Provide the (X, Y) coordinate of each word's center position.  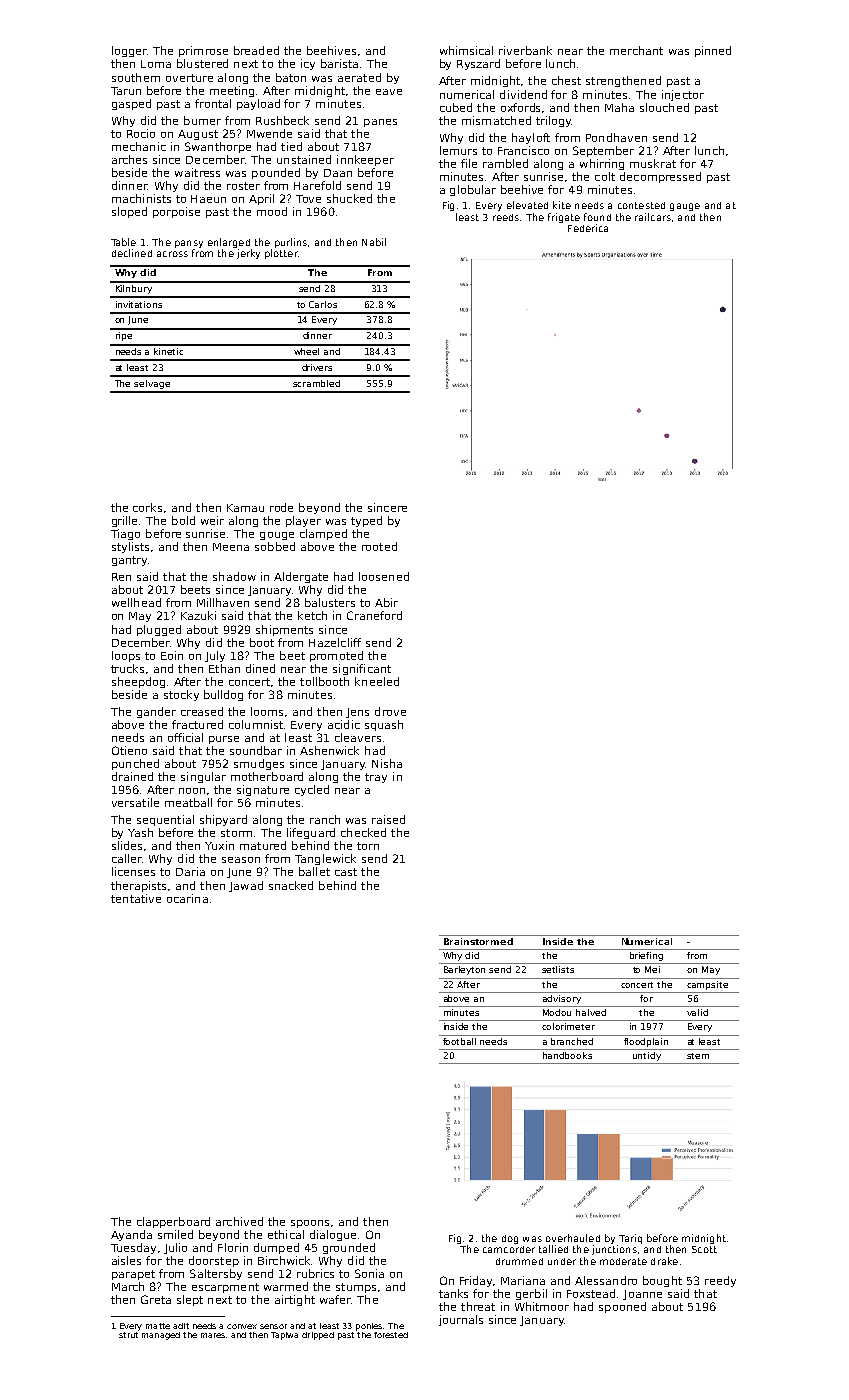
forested (391, 1335)
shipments (284, 630)
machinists (141, 198)
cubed (456, 107)
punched (135, 764)
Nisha (387, 763)
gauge (685, 207)
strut (128, 1335)
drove (390, 711)
